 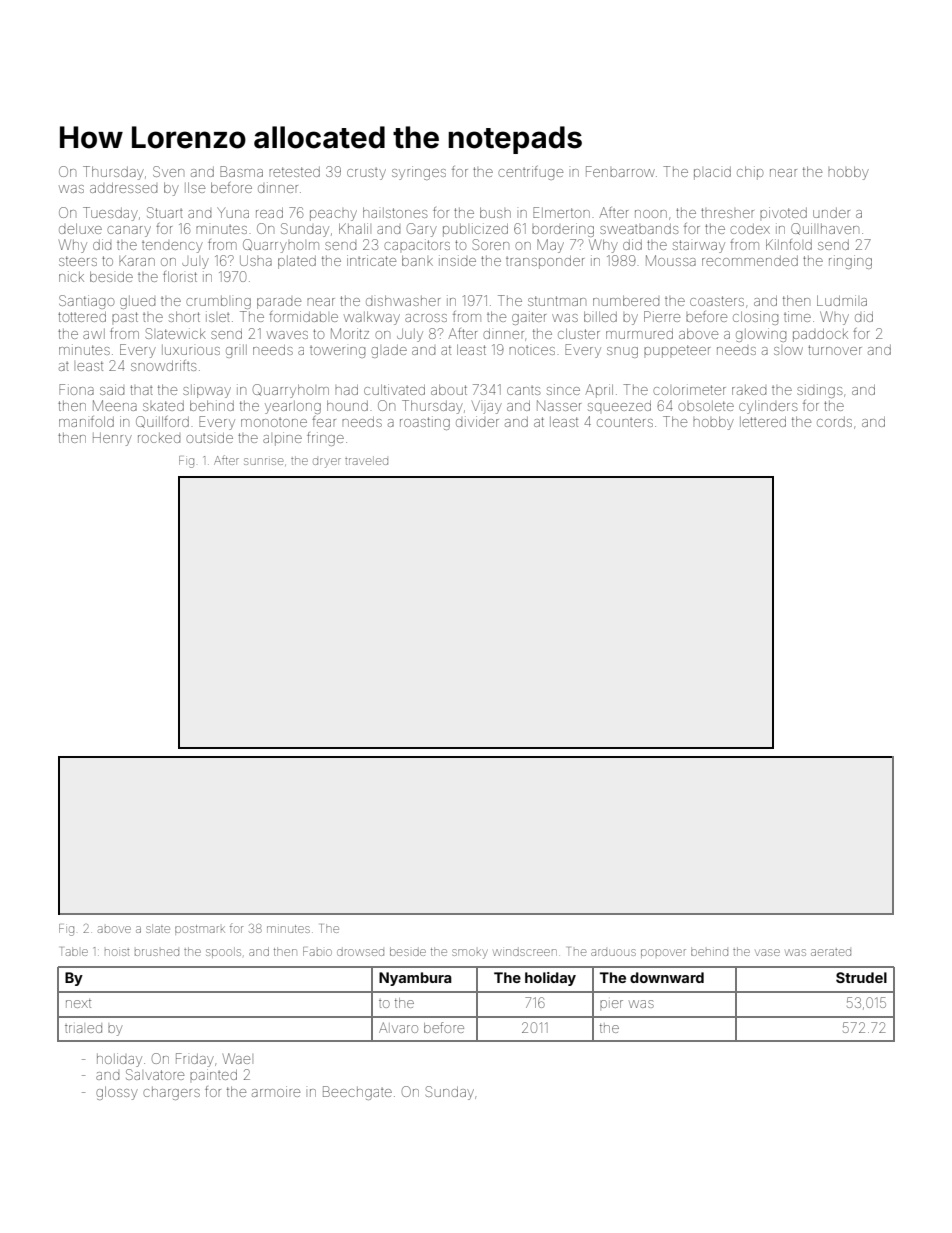 I want to click on popover, so click(x=663, y=953).
